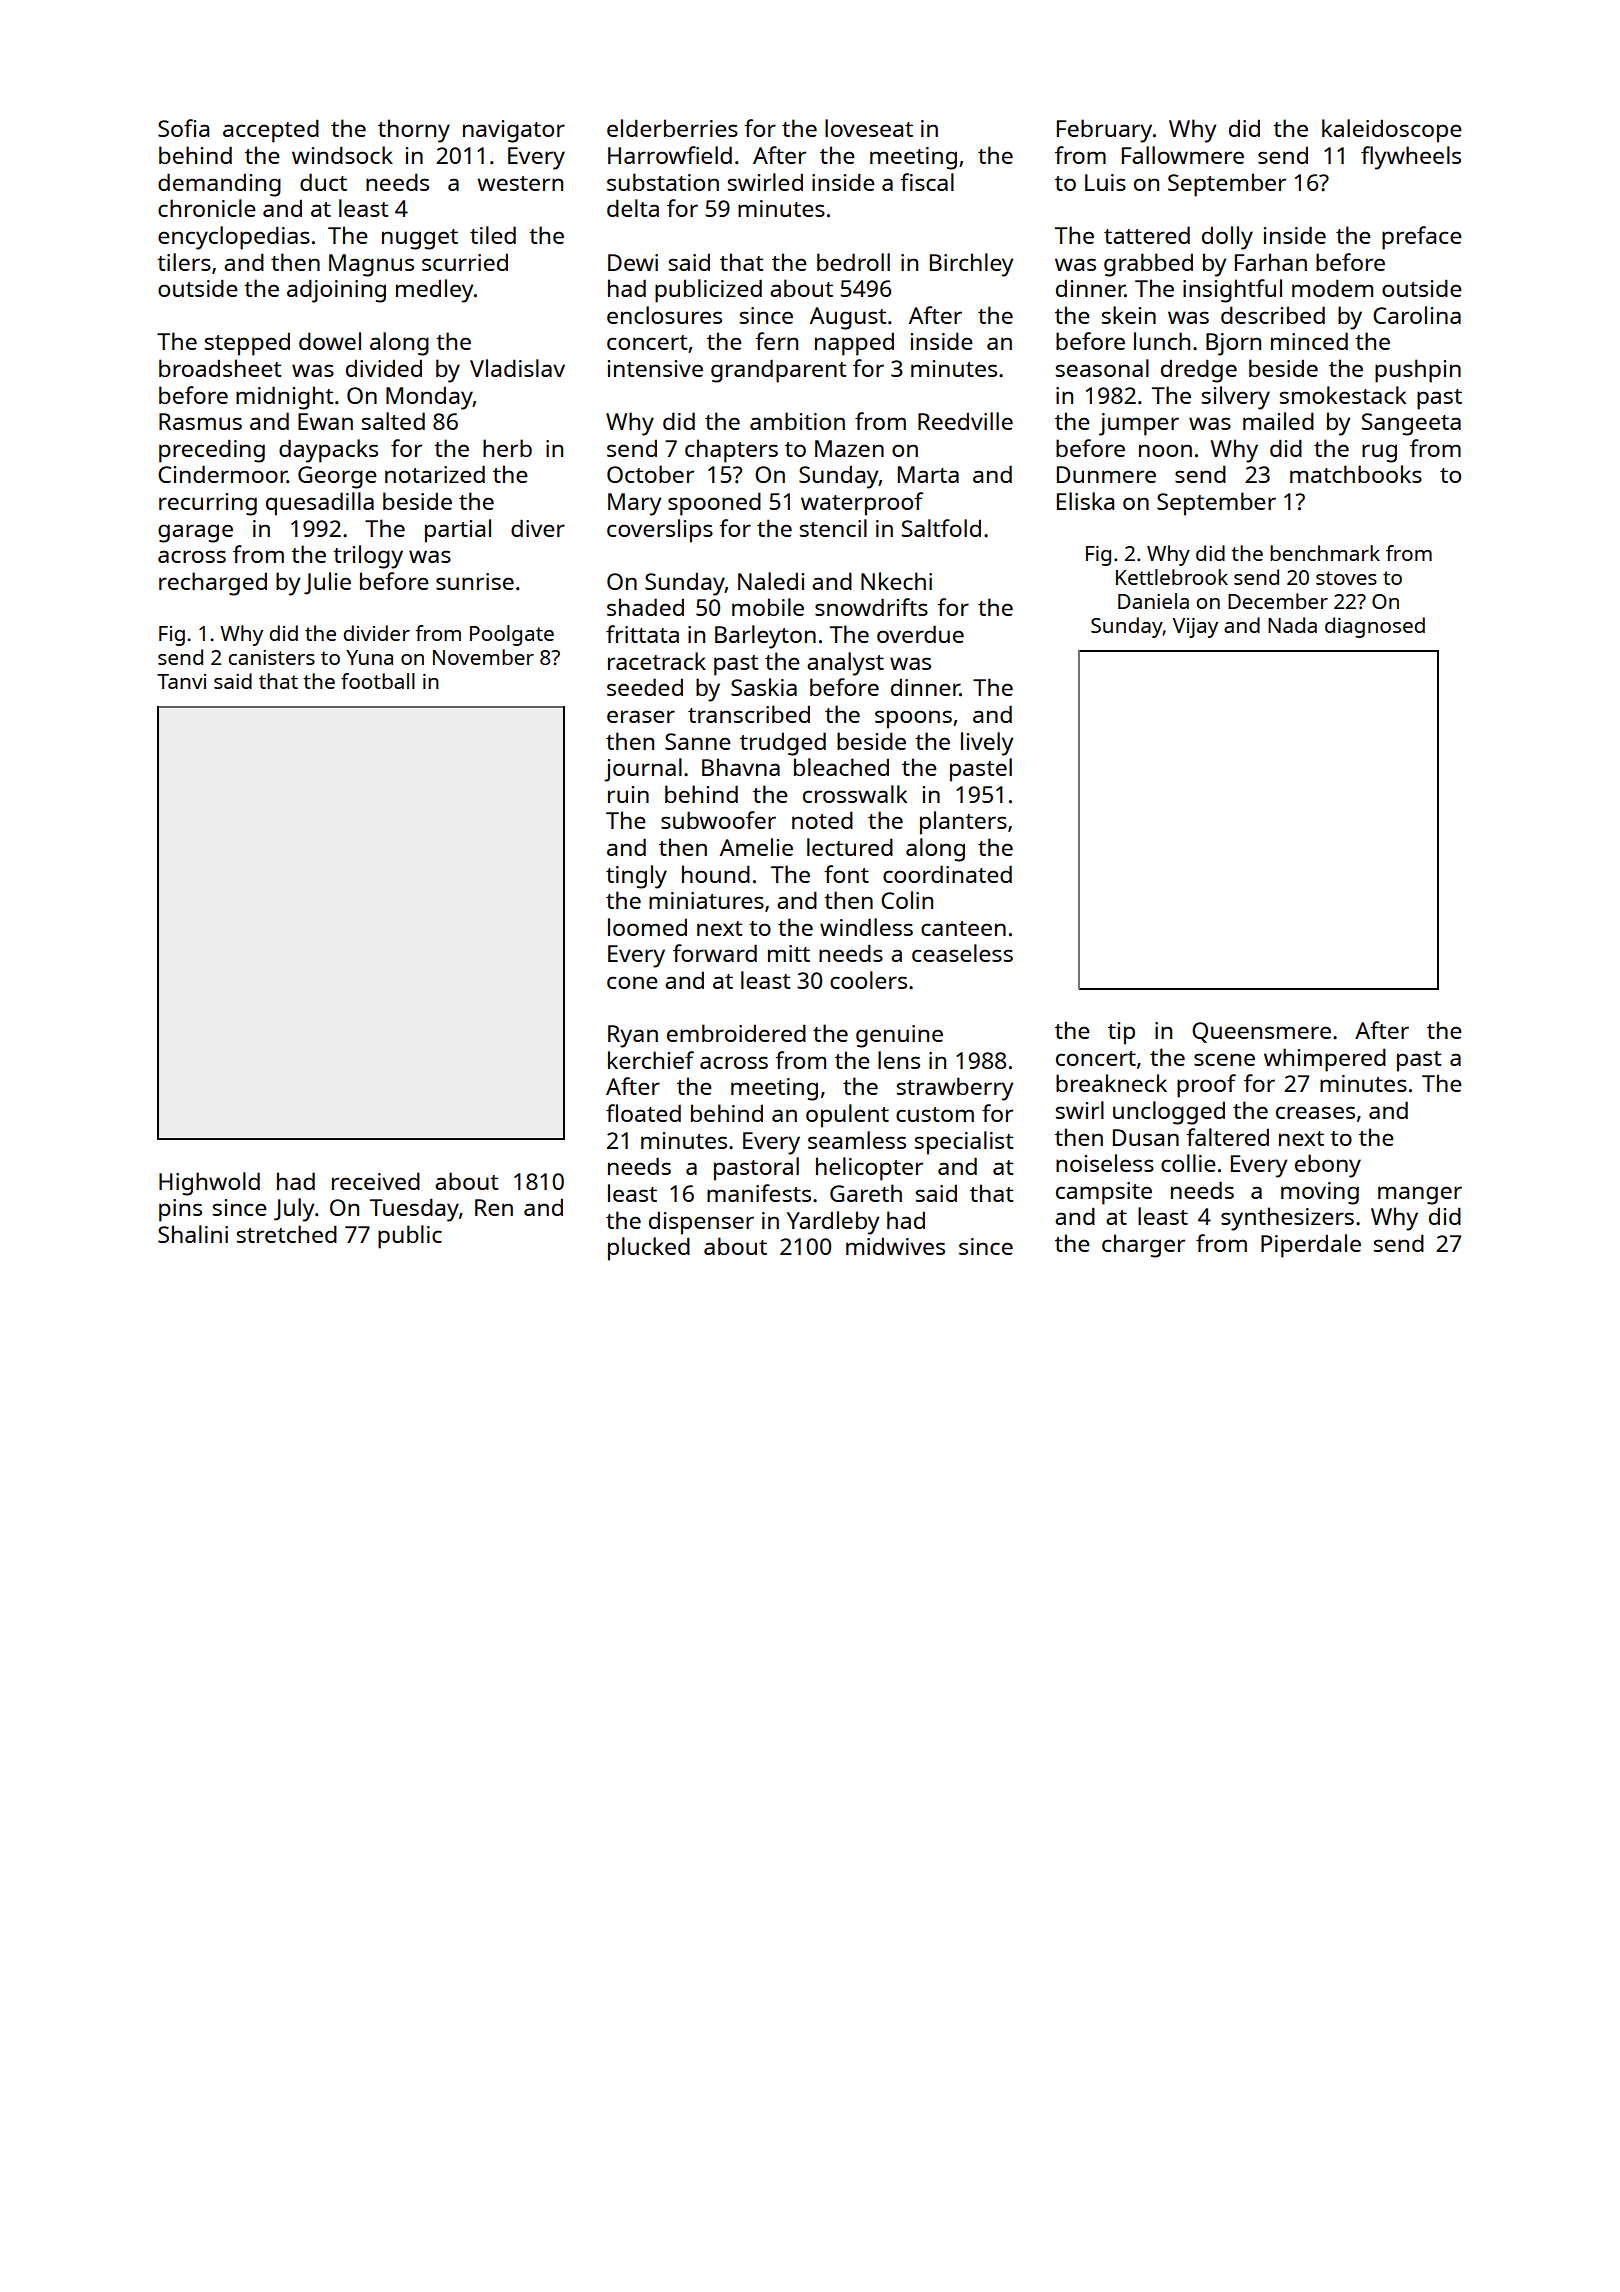 The width and height of the screenshot is (1620, 2292). I want to click on hound, so click(716, 874).
